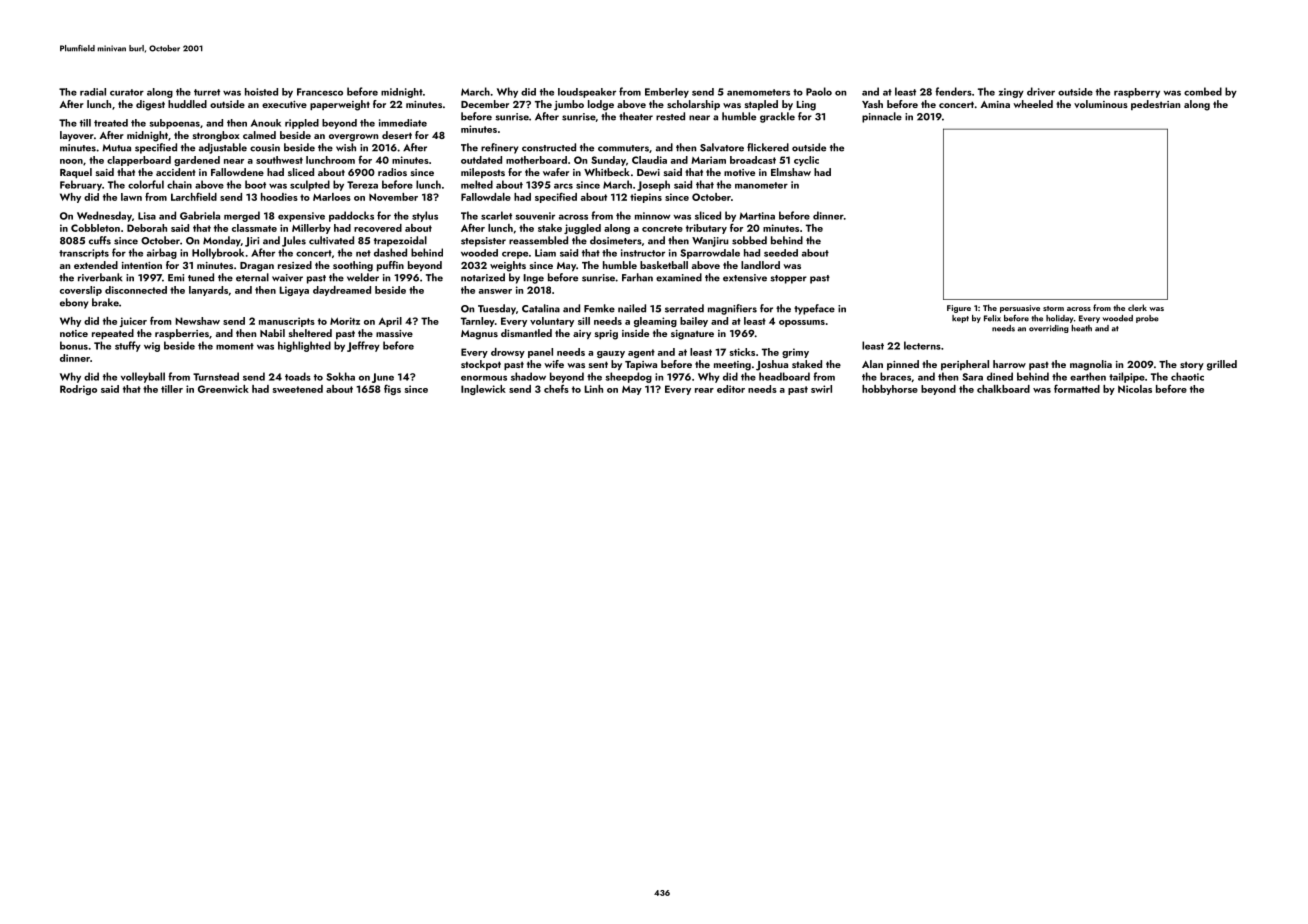 This image has width=1308, height=924. Describe the element at coordinates (93, 92) in the image. I see `radial` at that location.
